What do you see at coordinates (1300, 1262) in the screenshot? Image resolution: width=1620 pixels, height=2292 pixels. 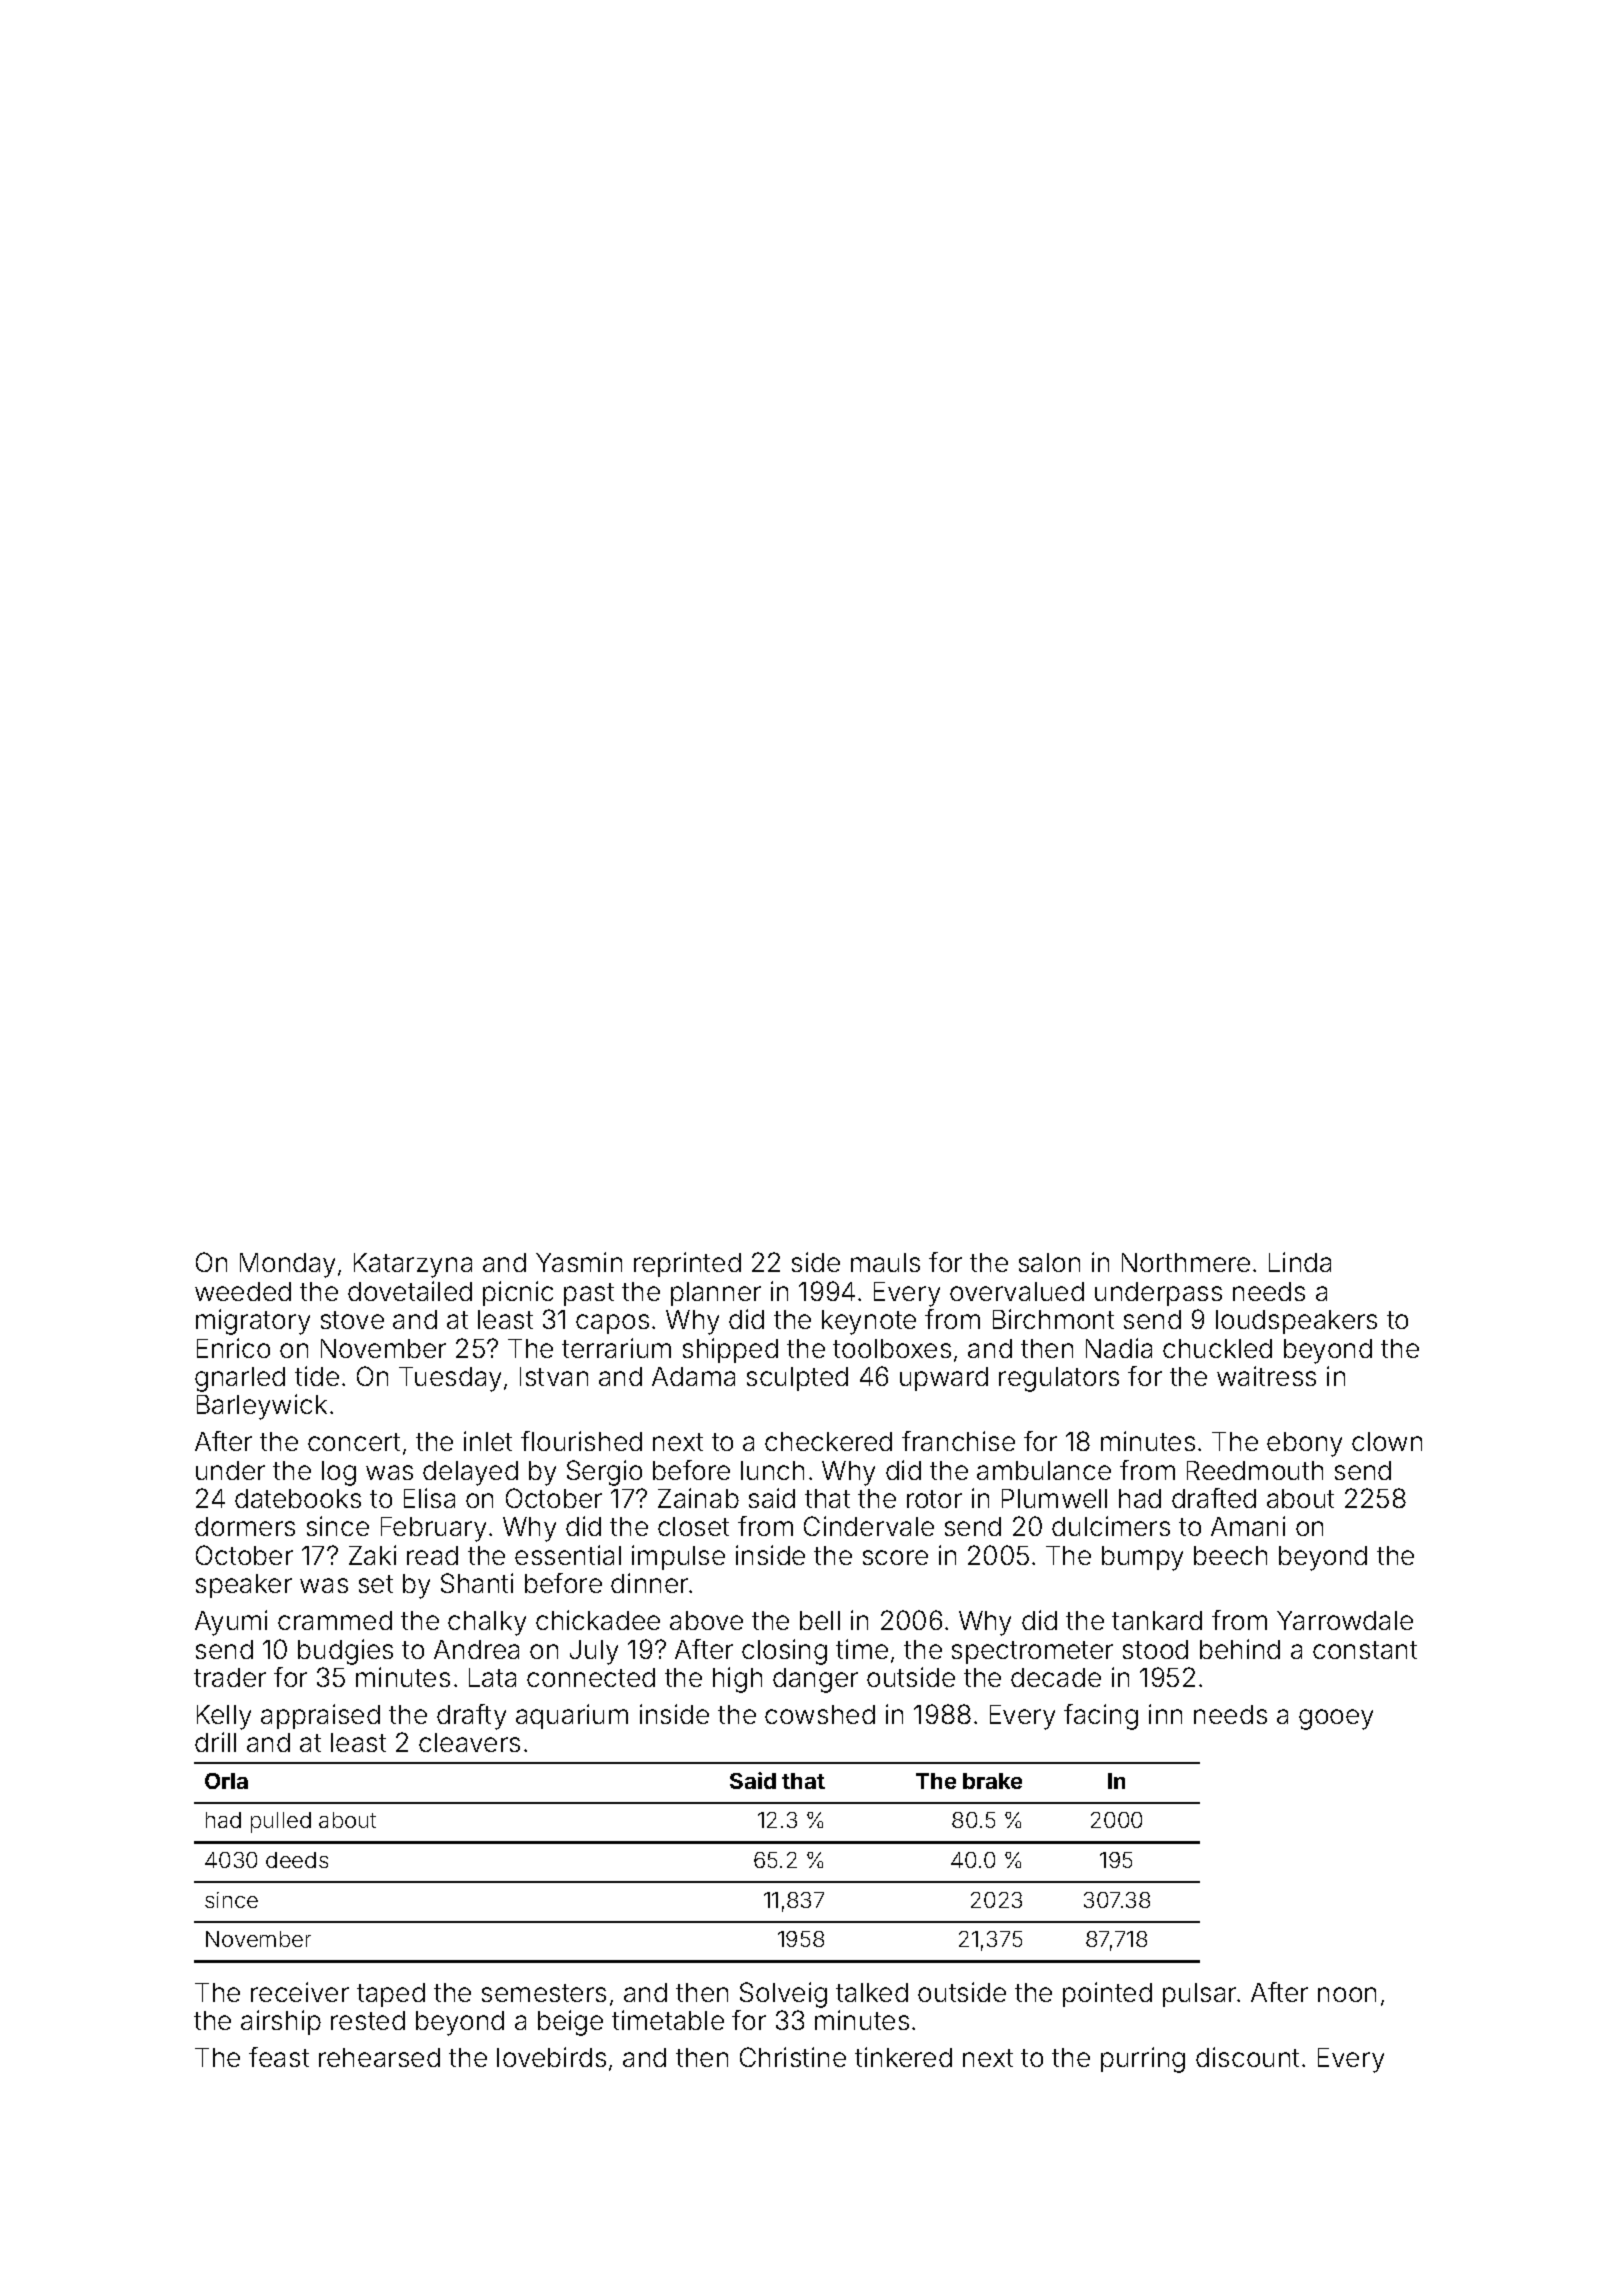 I see `Linda` at bounding box center [1300, 1262].
